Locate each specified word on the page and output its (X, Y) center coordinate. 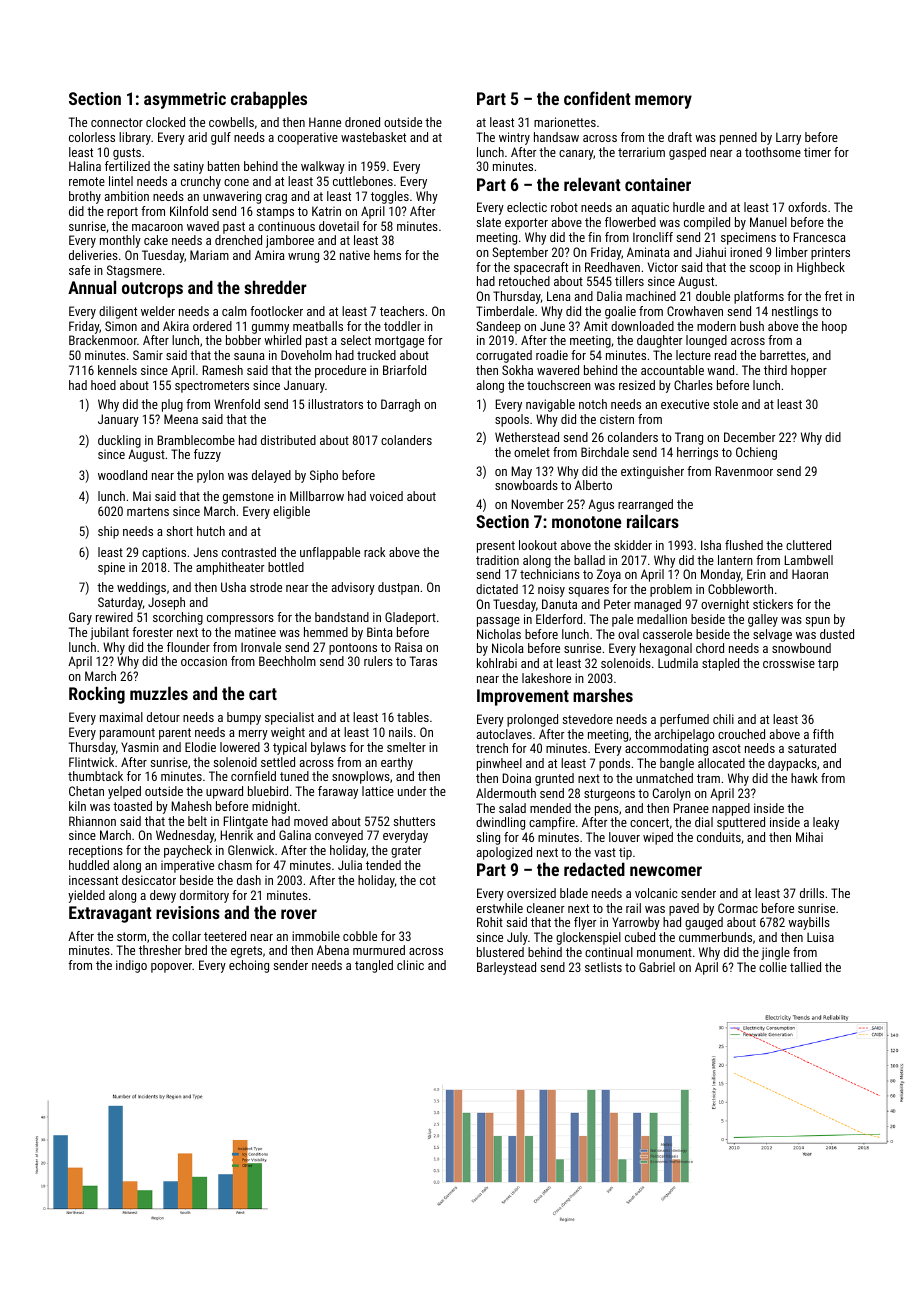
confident (597, 98)
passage (498, 622)
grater (406, 852)
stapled (720, 664)
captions (164, 553)
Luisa (820, 937)
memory (663, 102)
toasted (132, 806)
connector (117, 122)
